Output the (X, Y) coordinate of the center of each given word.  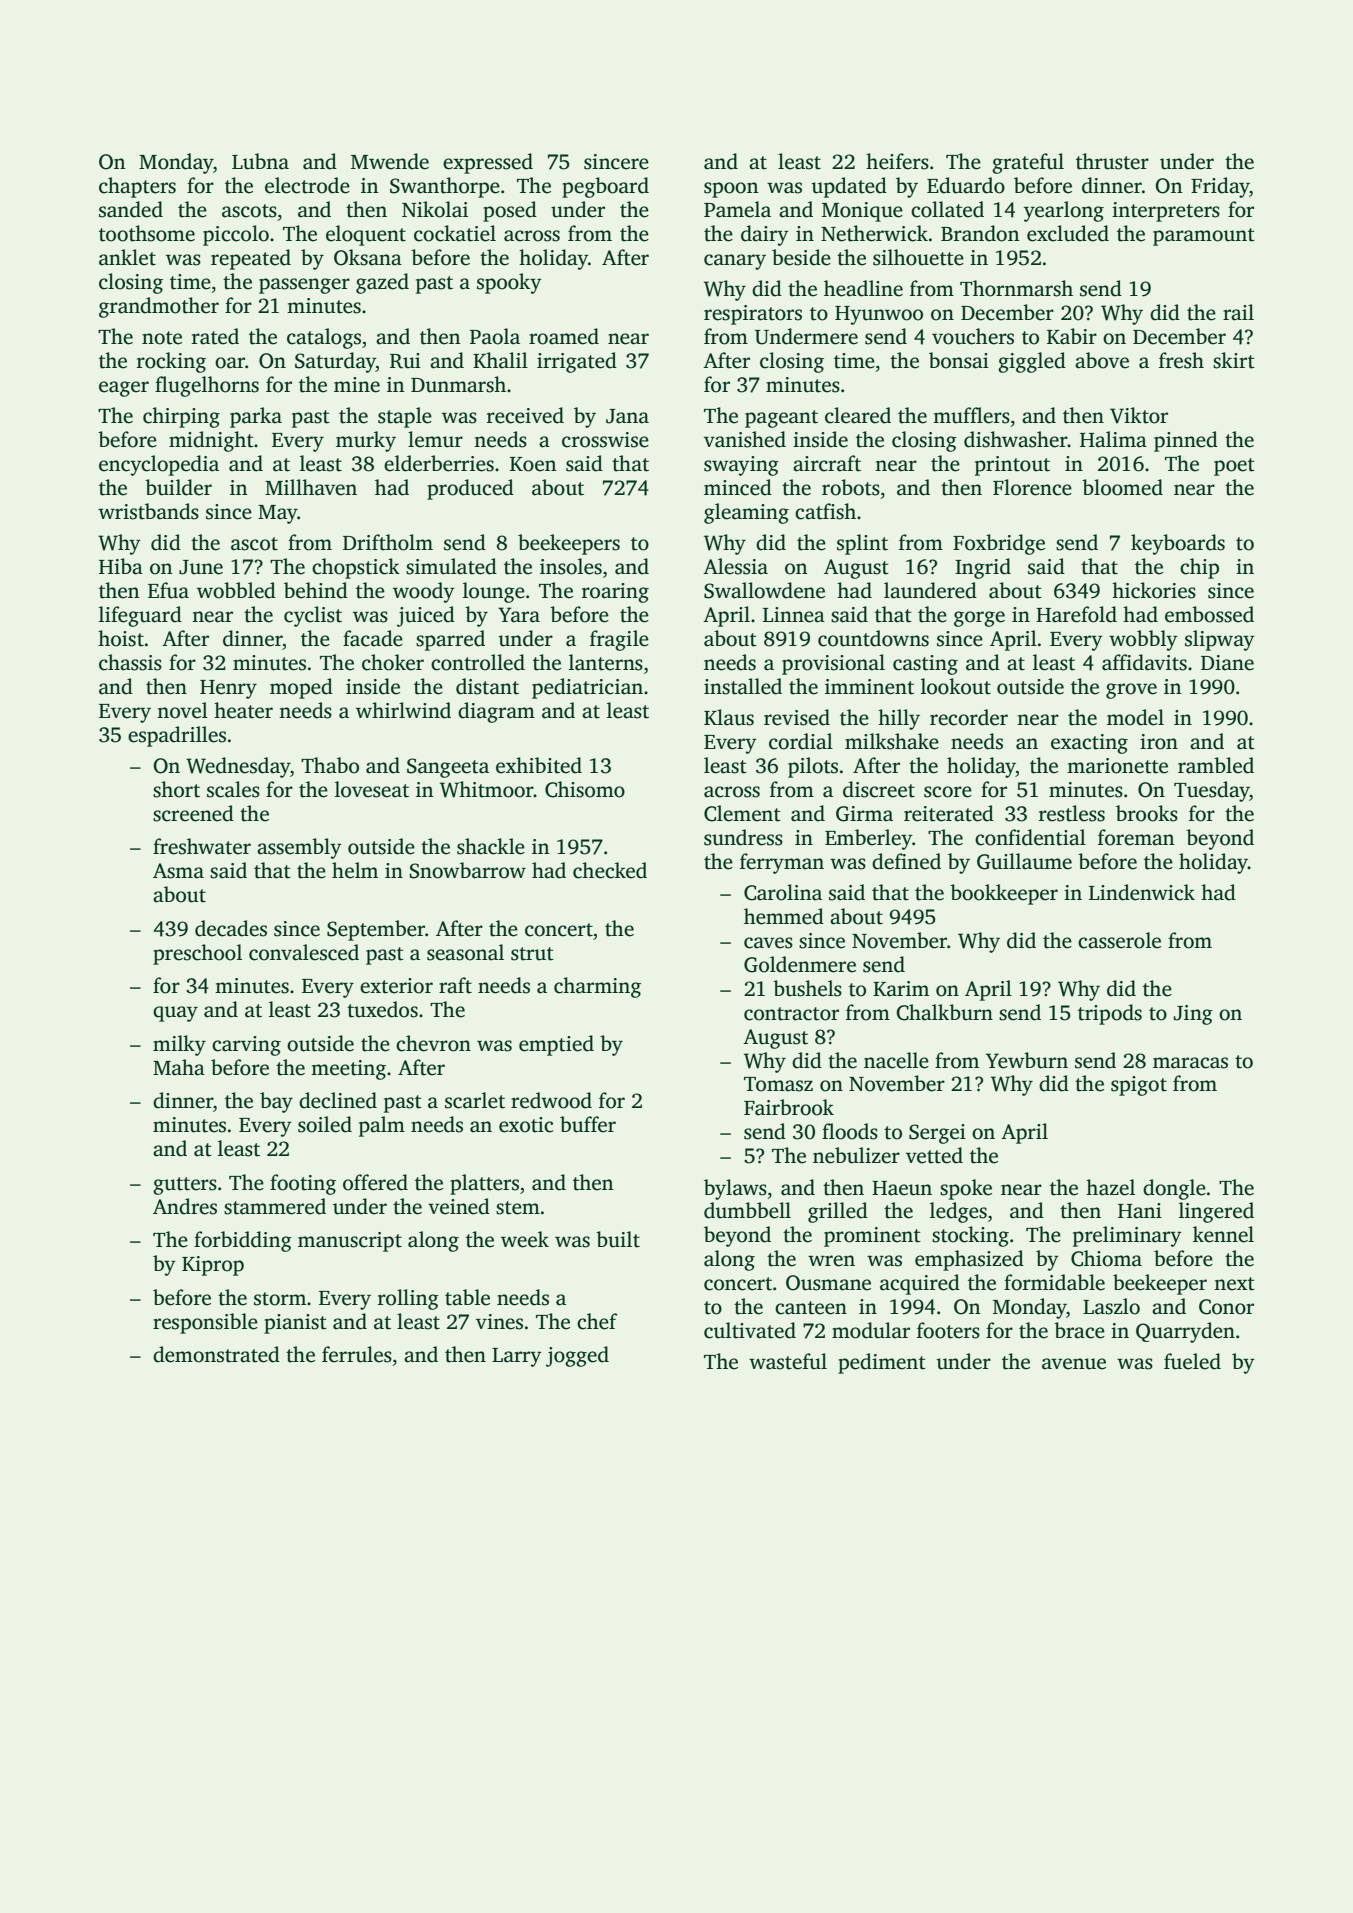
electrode (307, 185)
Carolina (783, 892)
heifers (897, 161)
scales (233, 789)
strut (532, 954)
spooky (509, 283)
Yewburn (1027, 1060)
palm (382, 1126)
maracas (1190, 1063)
